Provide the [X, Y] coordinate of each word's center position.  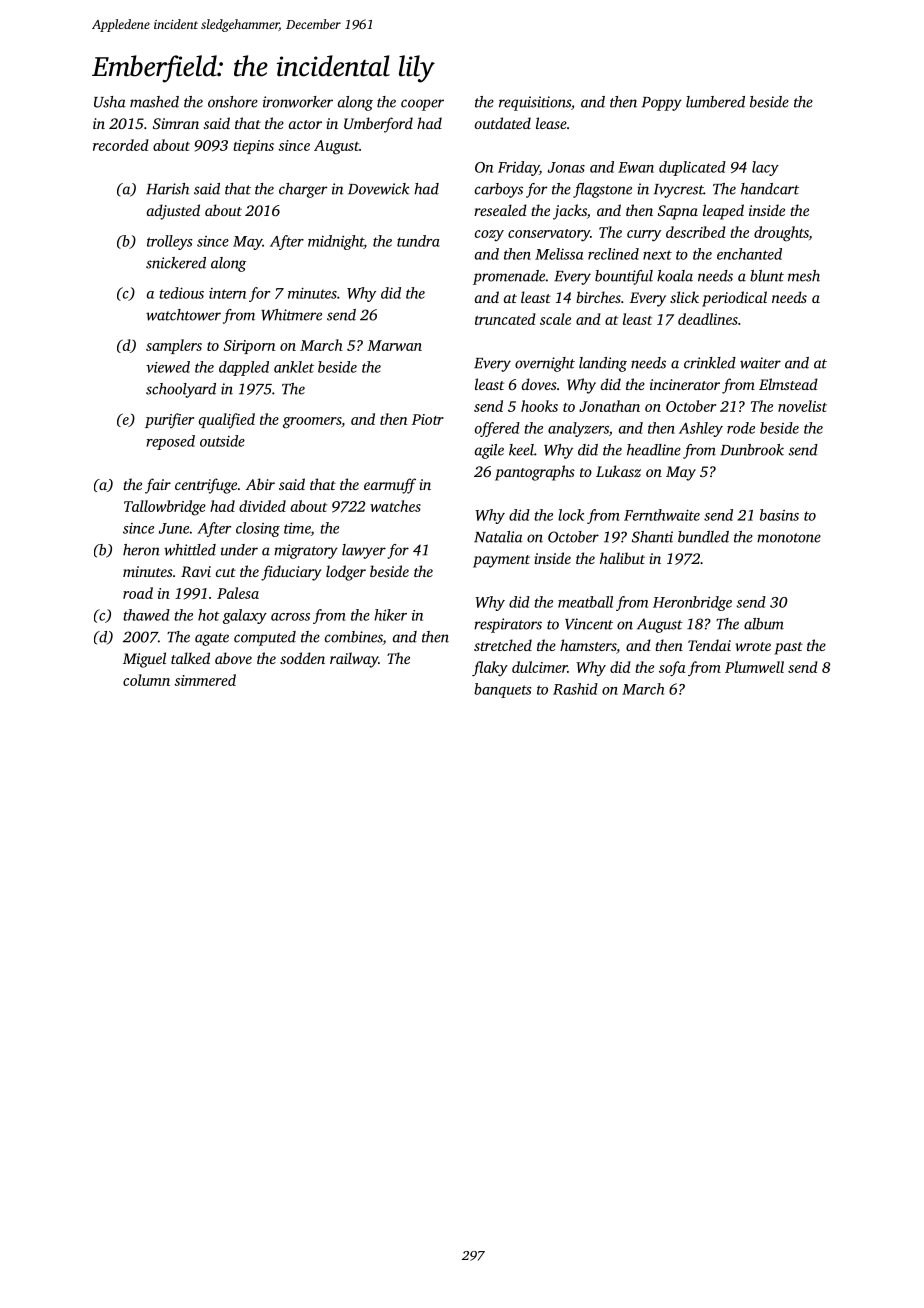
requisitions [535, 103]
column [146, 680]
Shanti [652, 537]
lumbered [715, 102]
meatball [585, 602]
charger [303, 190]
